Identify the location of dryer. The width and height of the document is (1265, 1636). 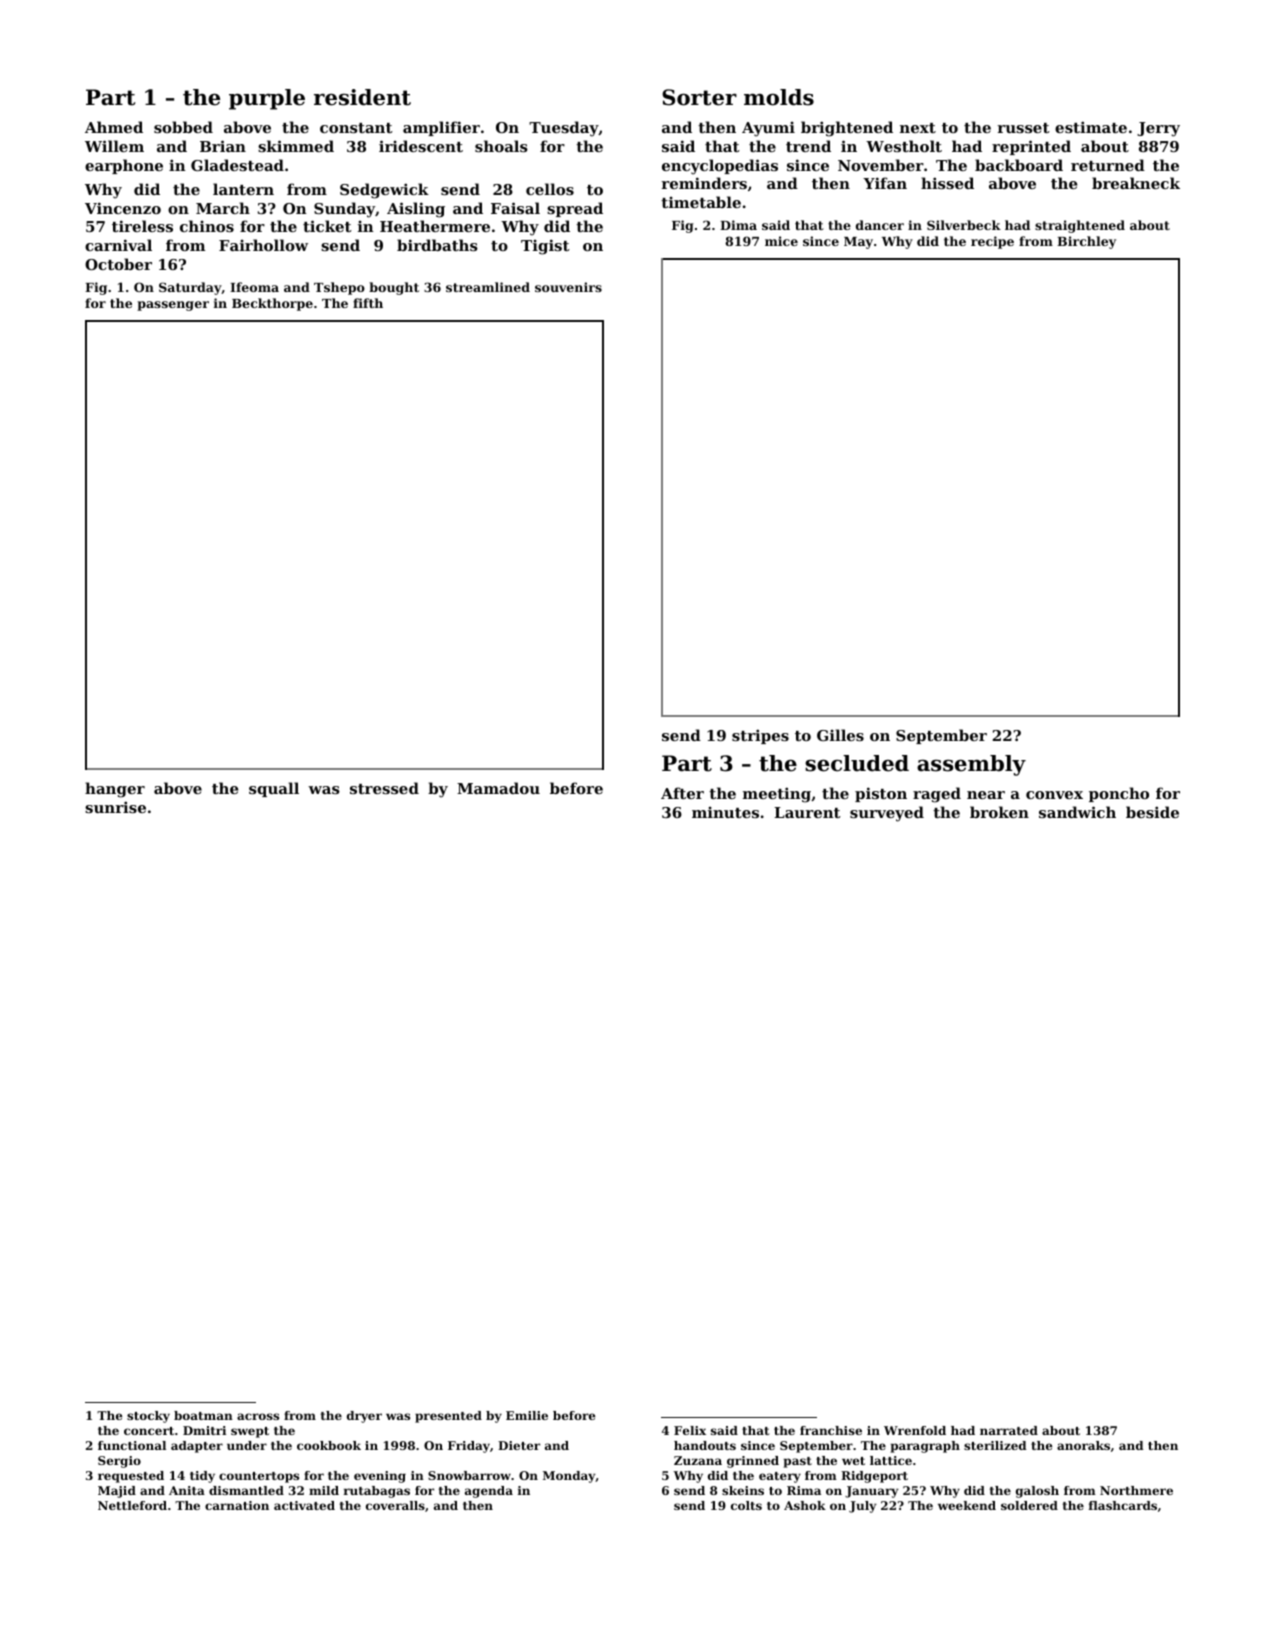
(364, 1417).
